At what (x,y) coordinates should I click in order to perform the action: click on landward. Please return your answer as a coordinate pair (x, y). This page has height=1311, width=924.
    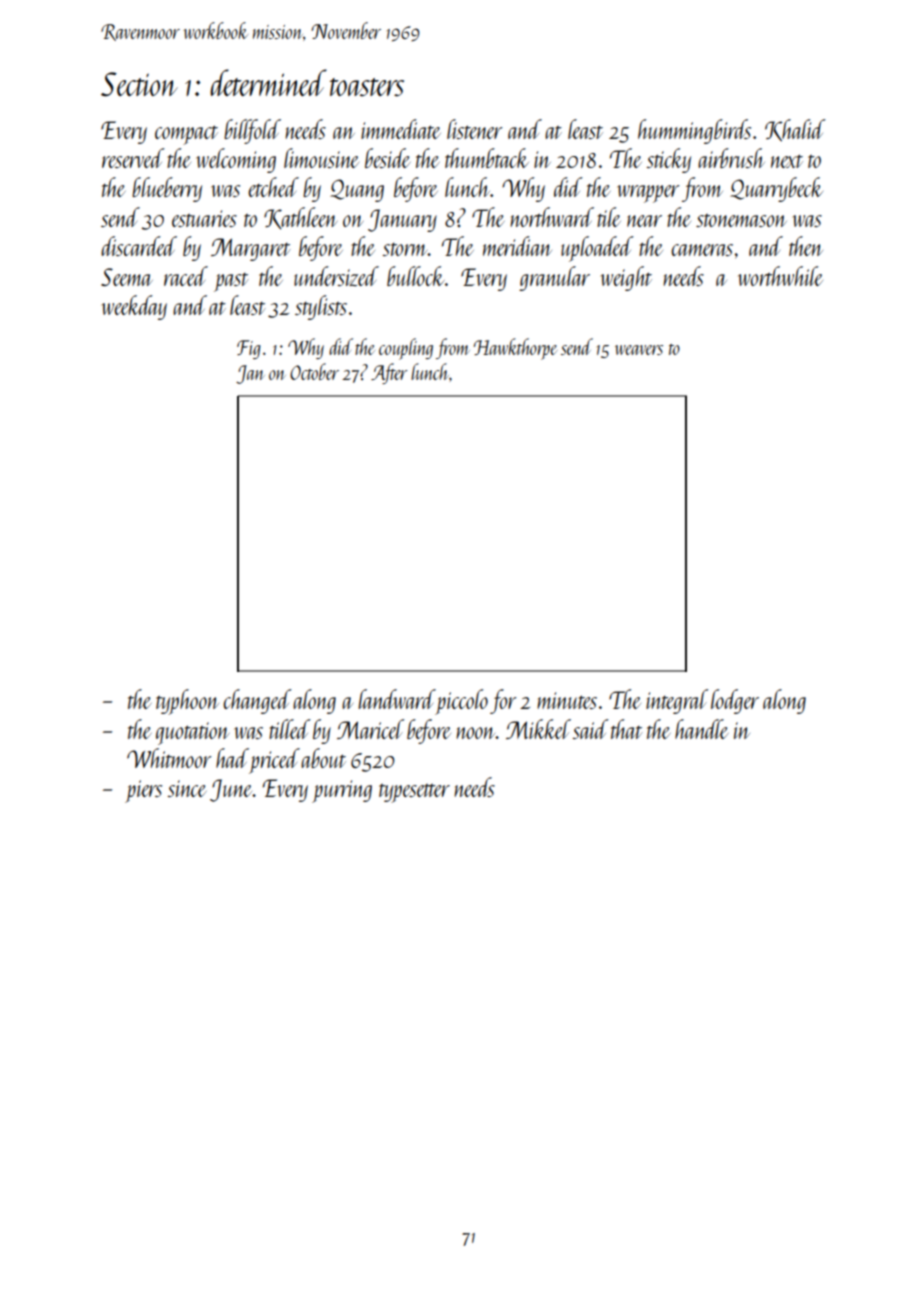
    Looking at the image, I should click on (397, 699).
